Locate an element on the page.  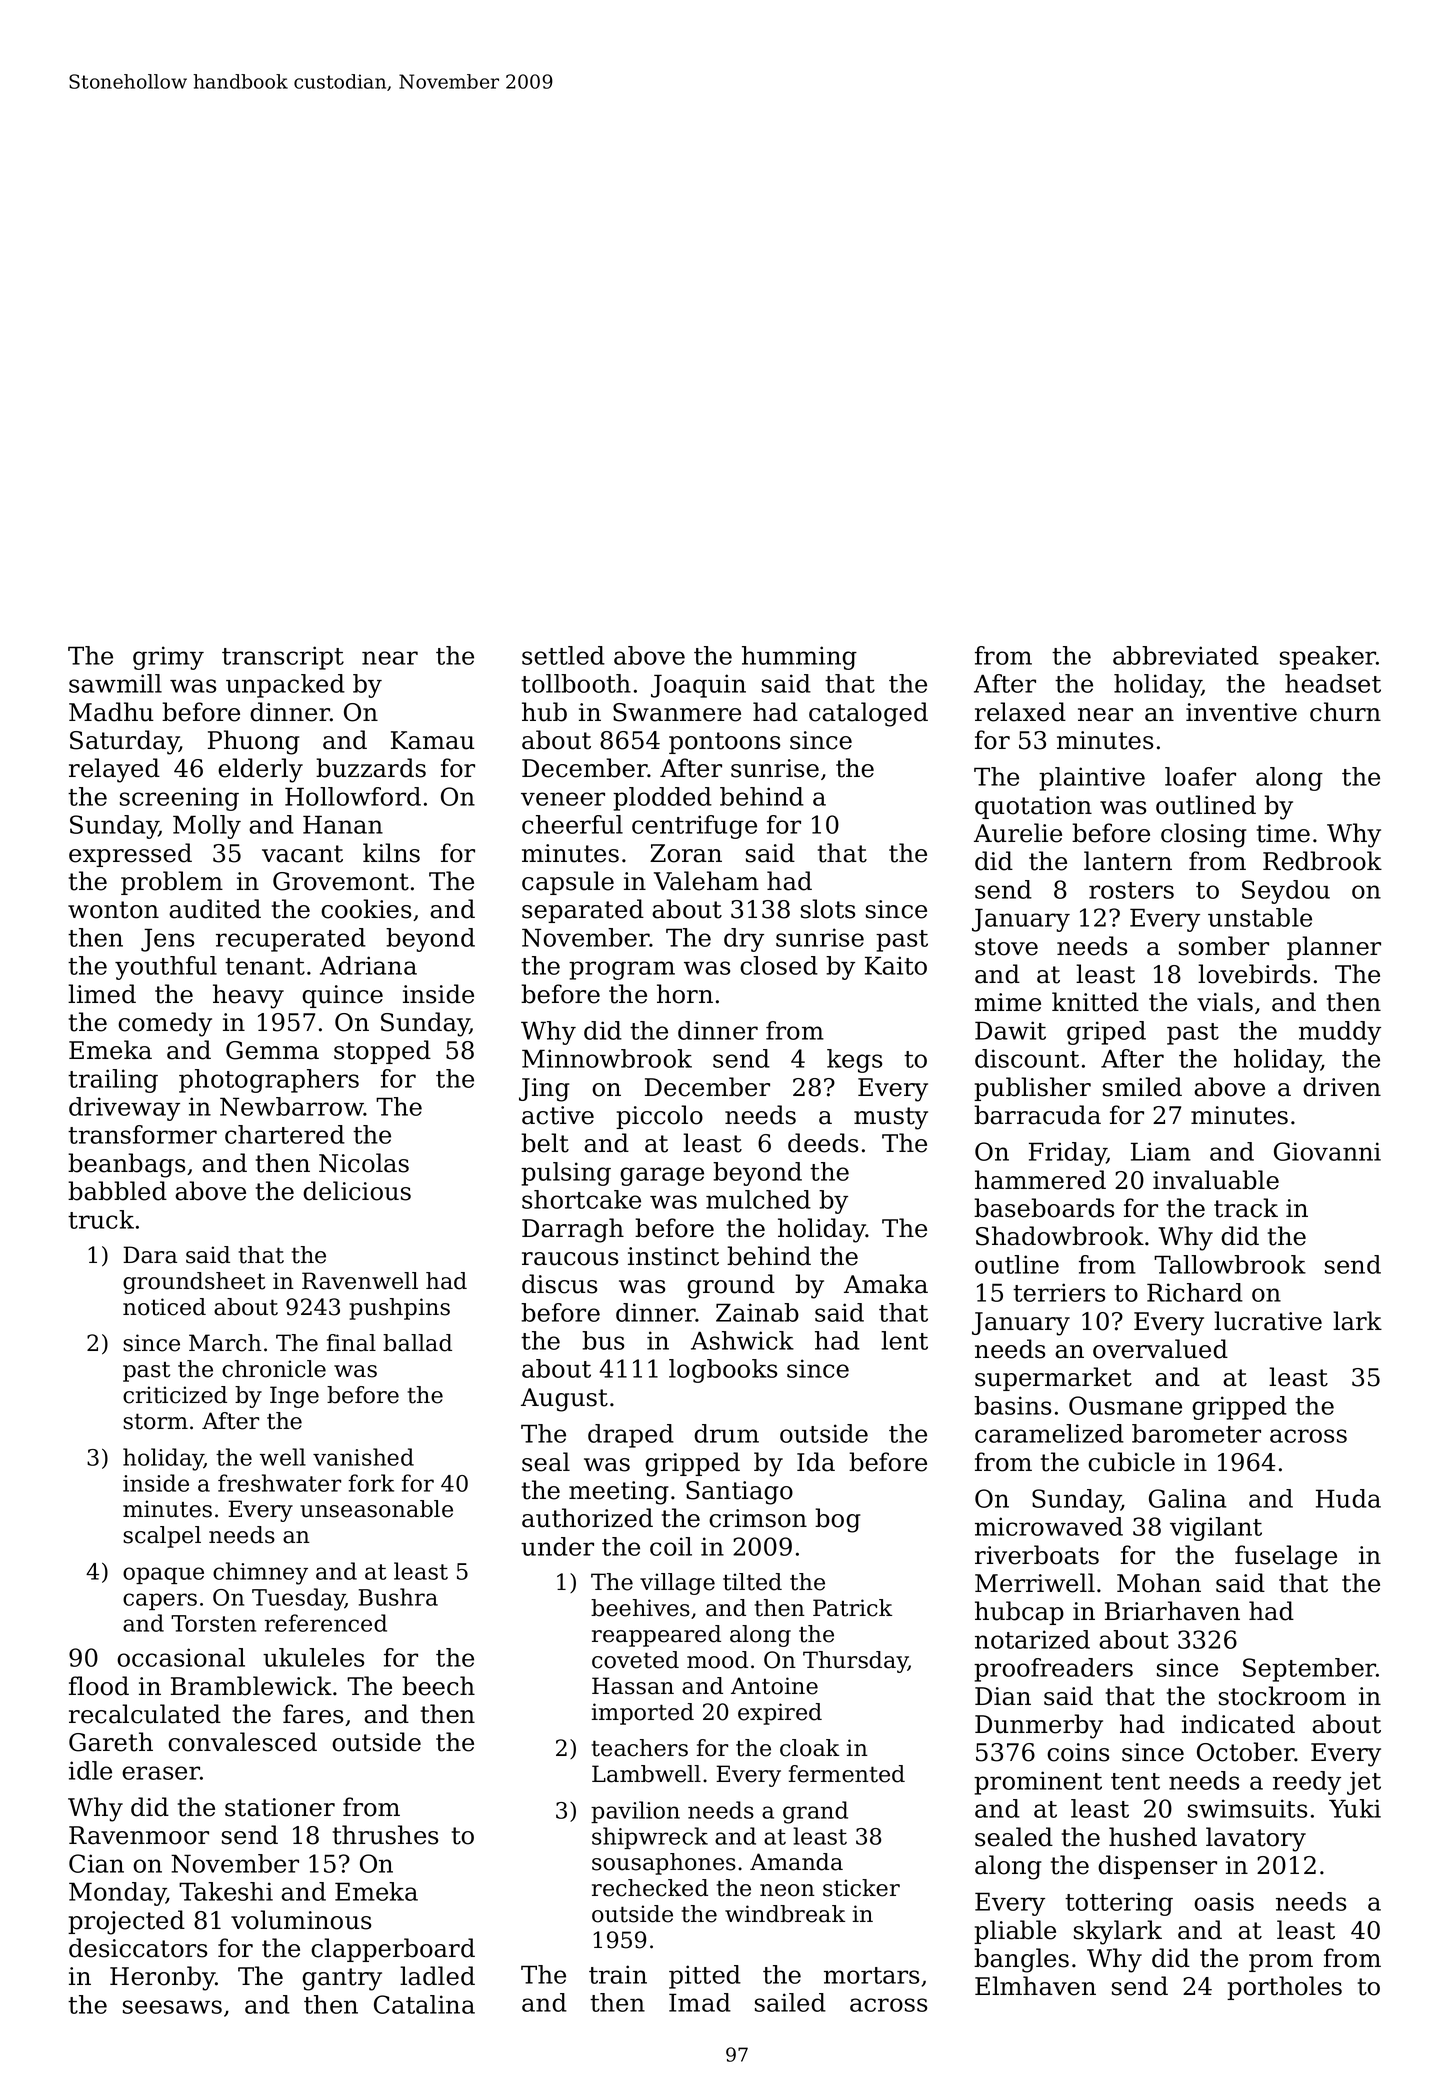
garage is located at coordinates (662, 1176).
